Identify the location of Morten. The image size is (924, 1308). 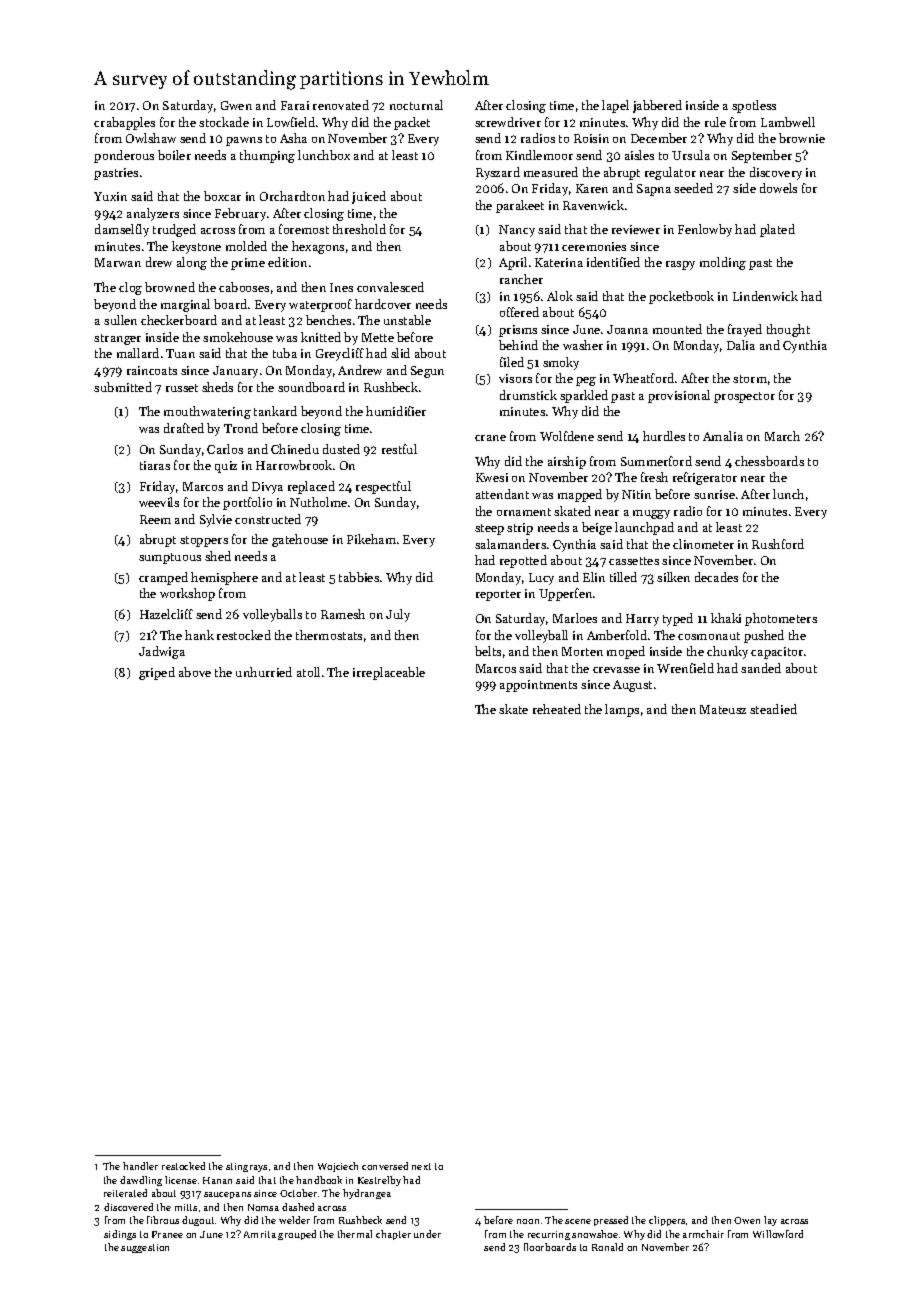
(582, 651).
